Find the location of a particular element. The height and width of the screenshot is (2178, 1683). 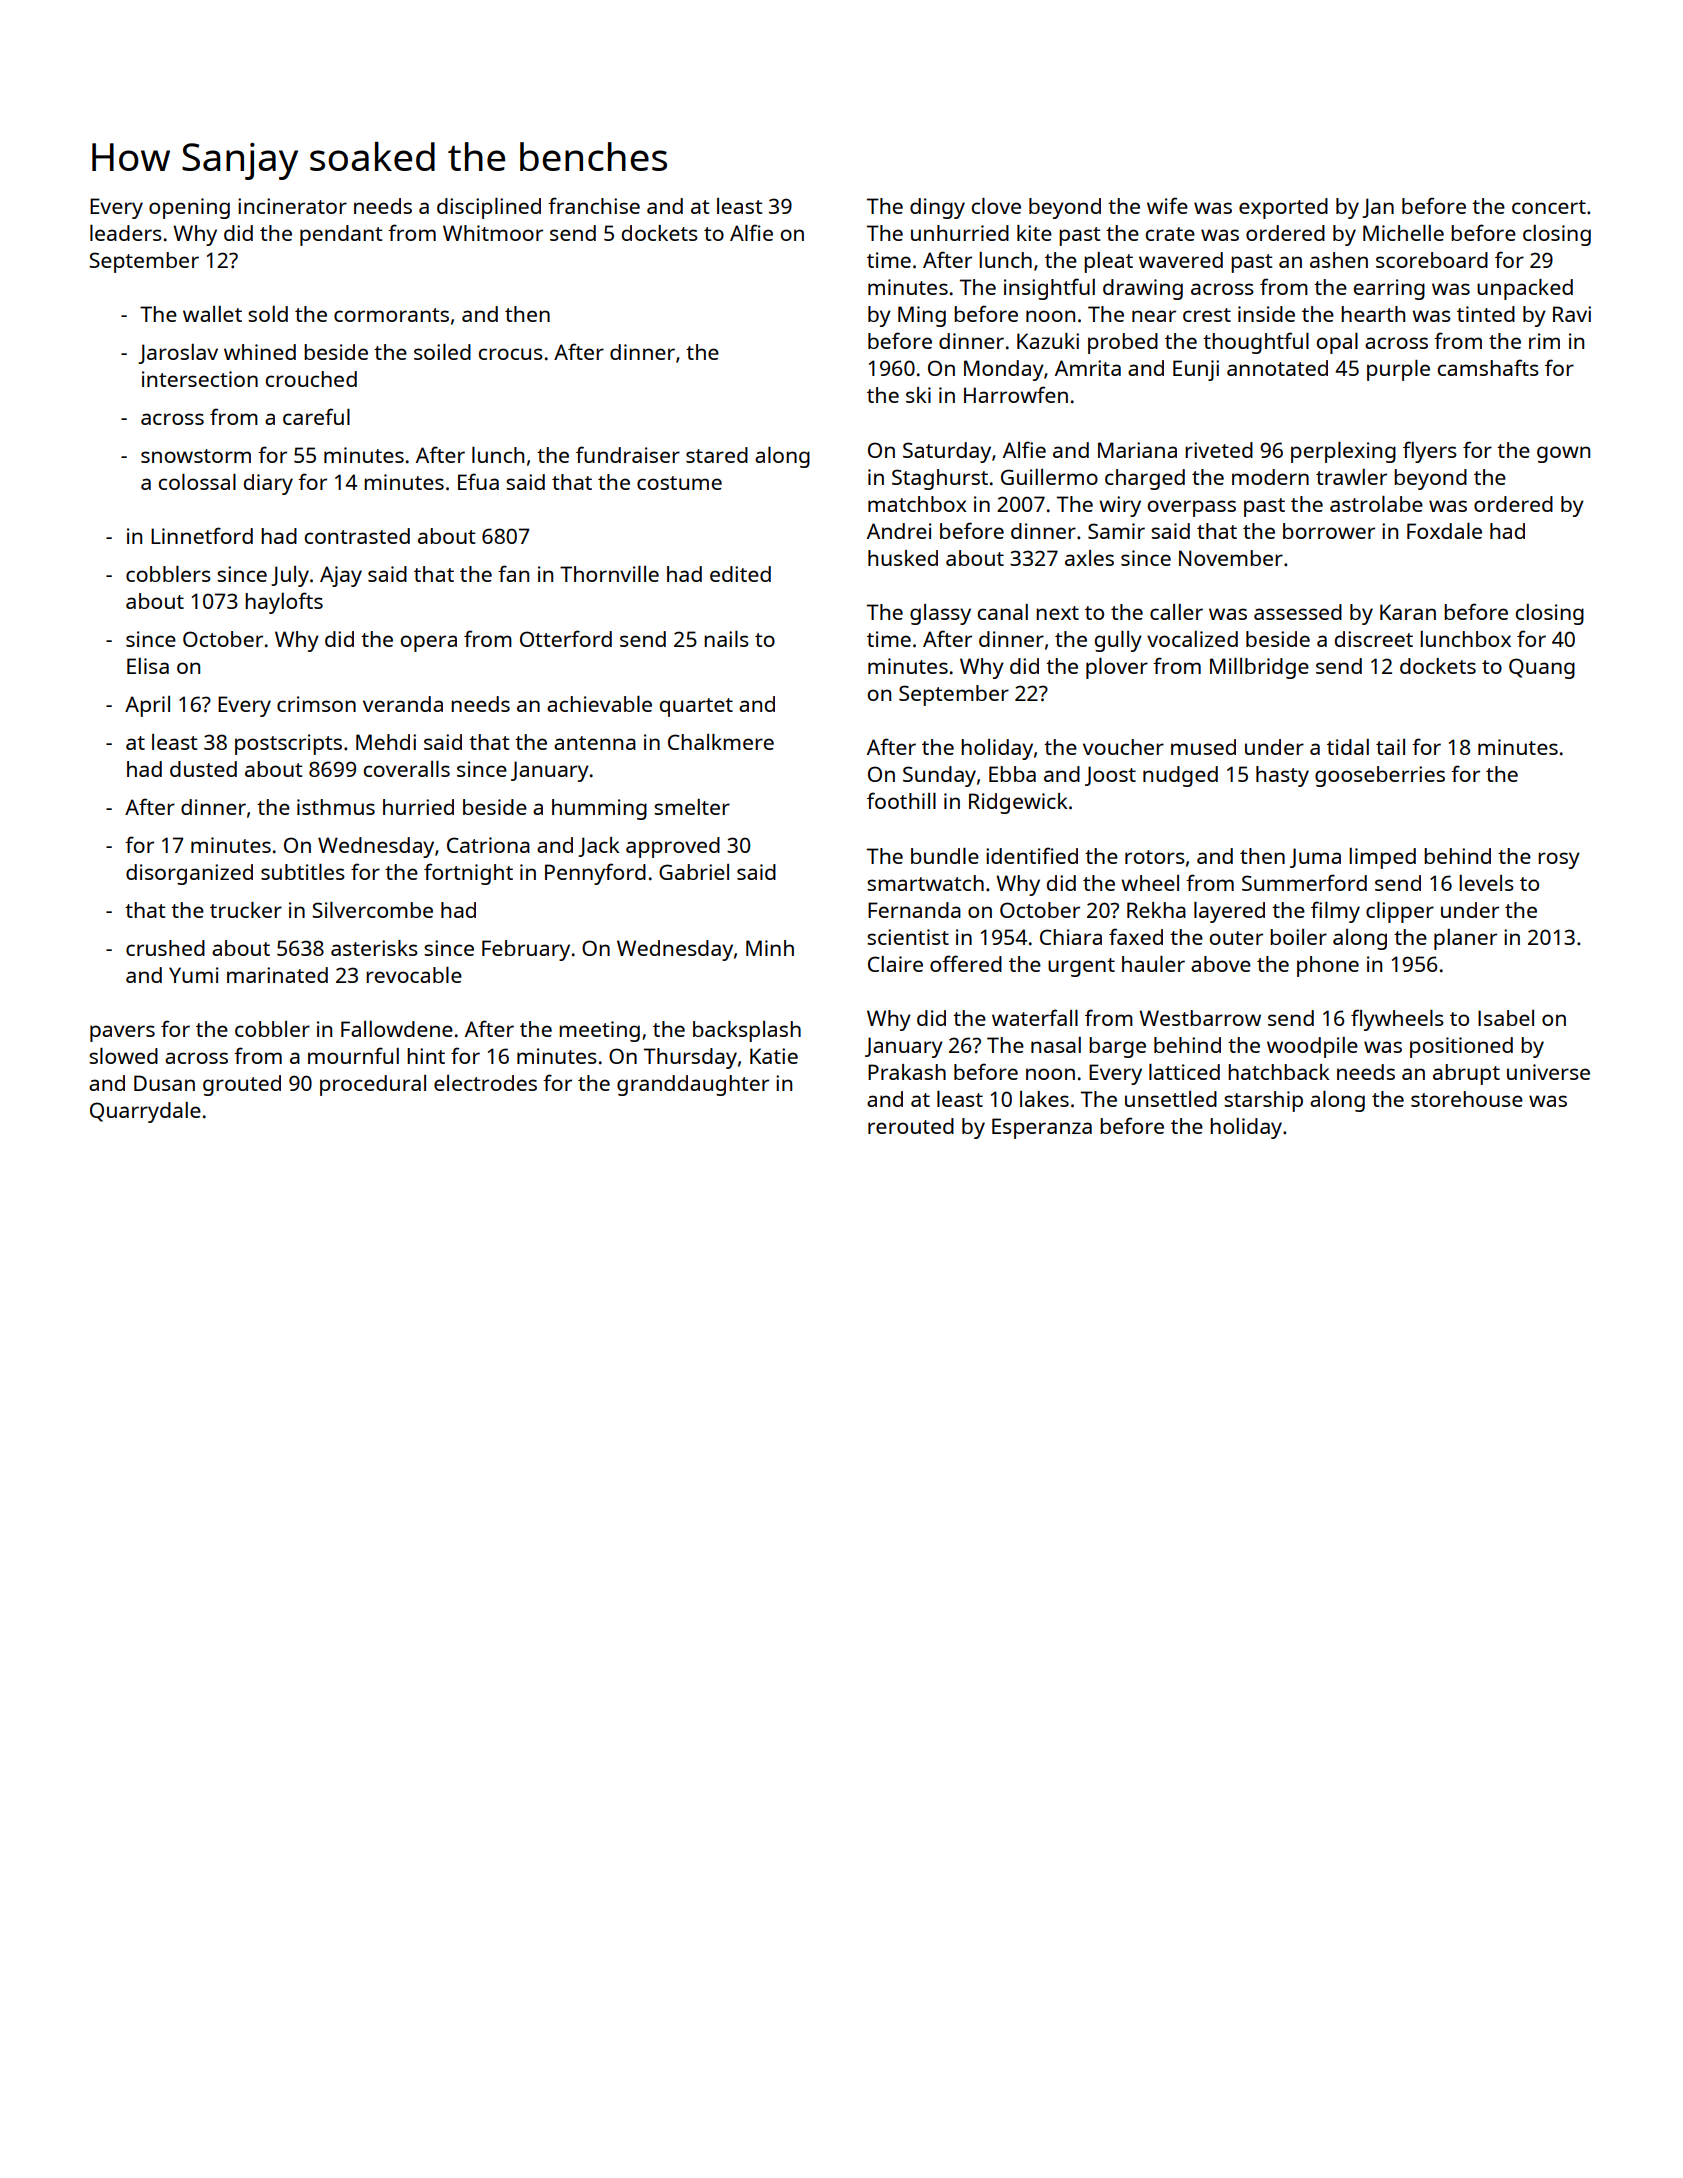

glassy is located at coordinates (940, 614).
